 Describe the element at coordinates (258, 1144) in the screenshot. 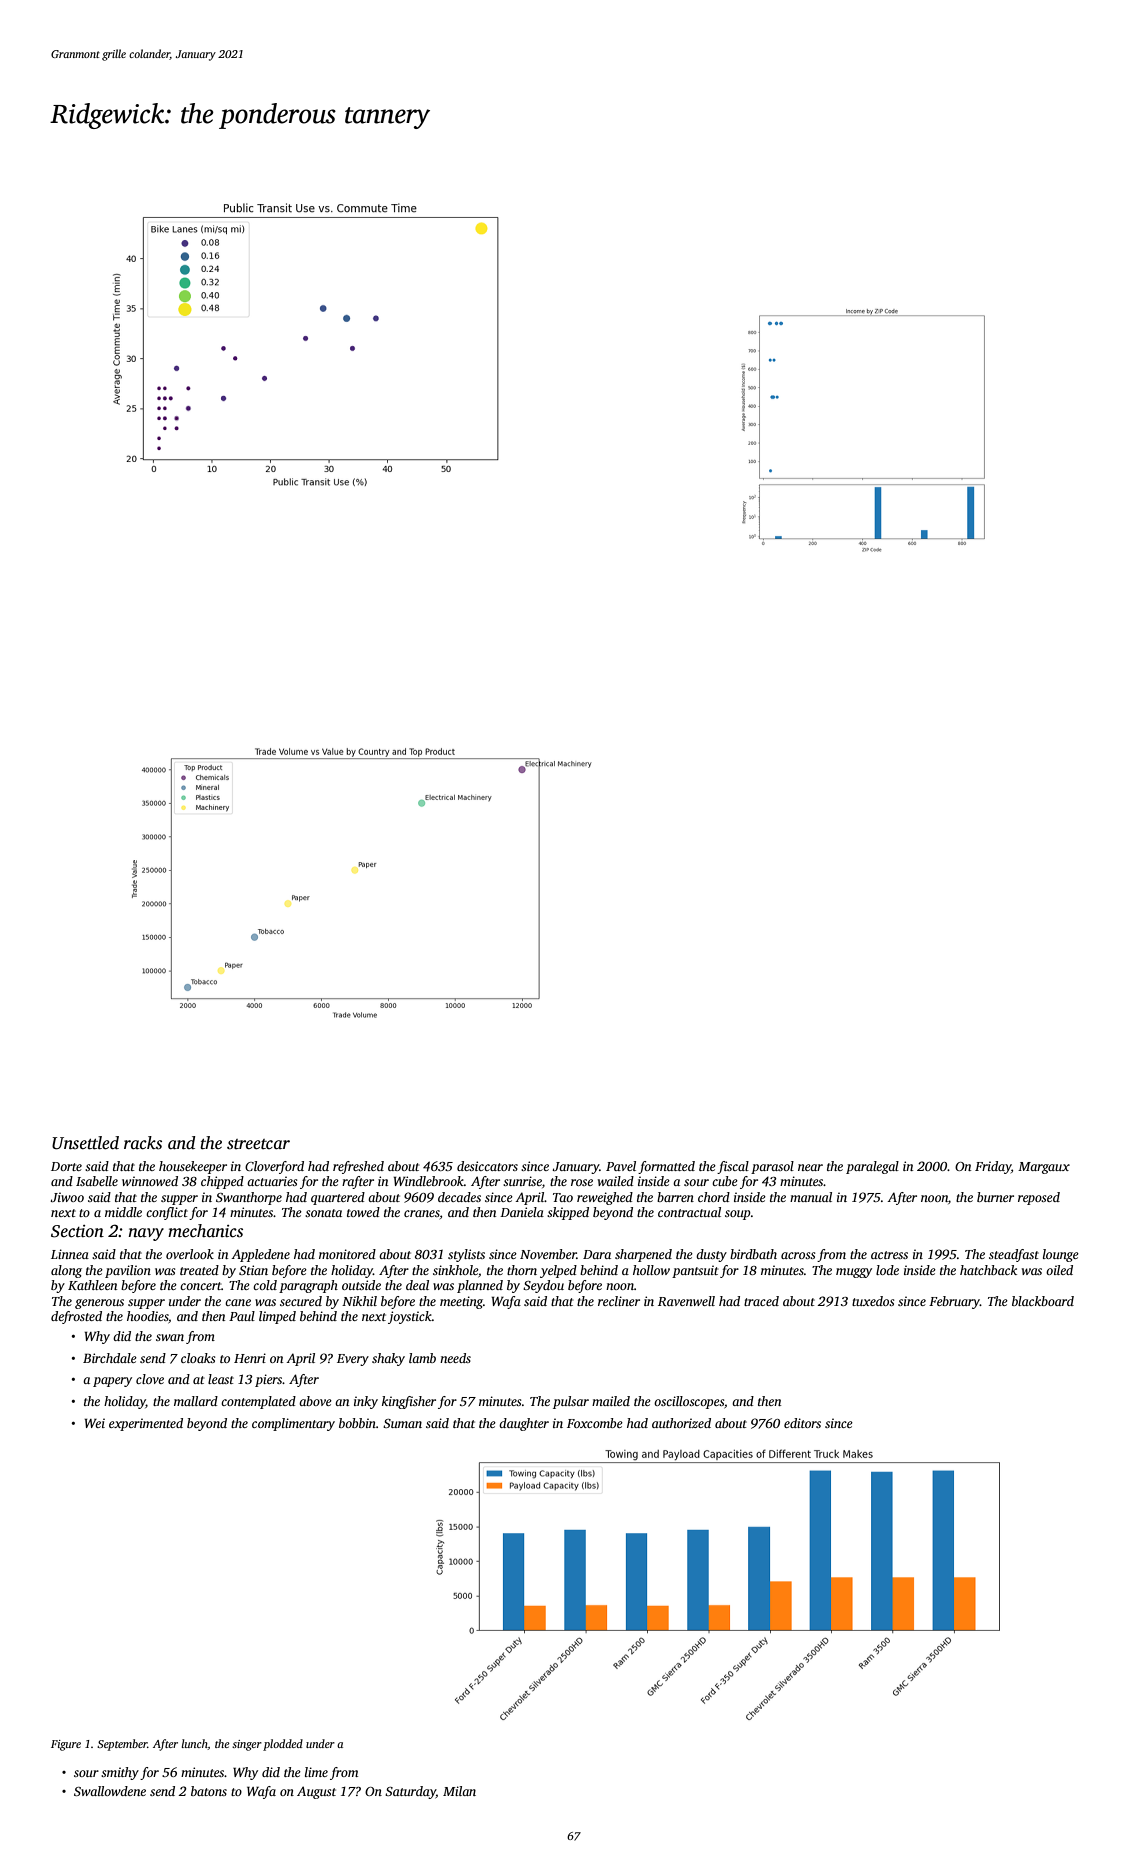

I see `streetcar` at that location.
